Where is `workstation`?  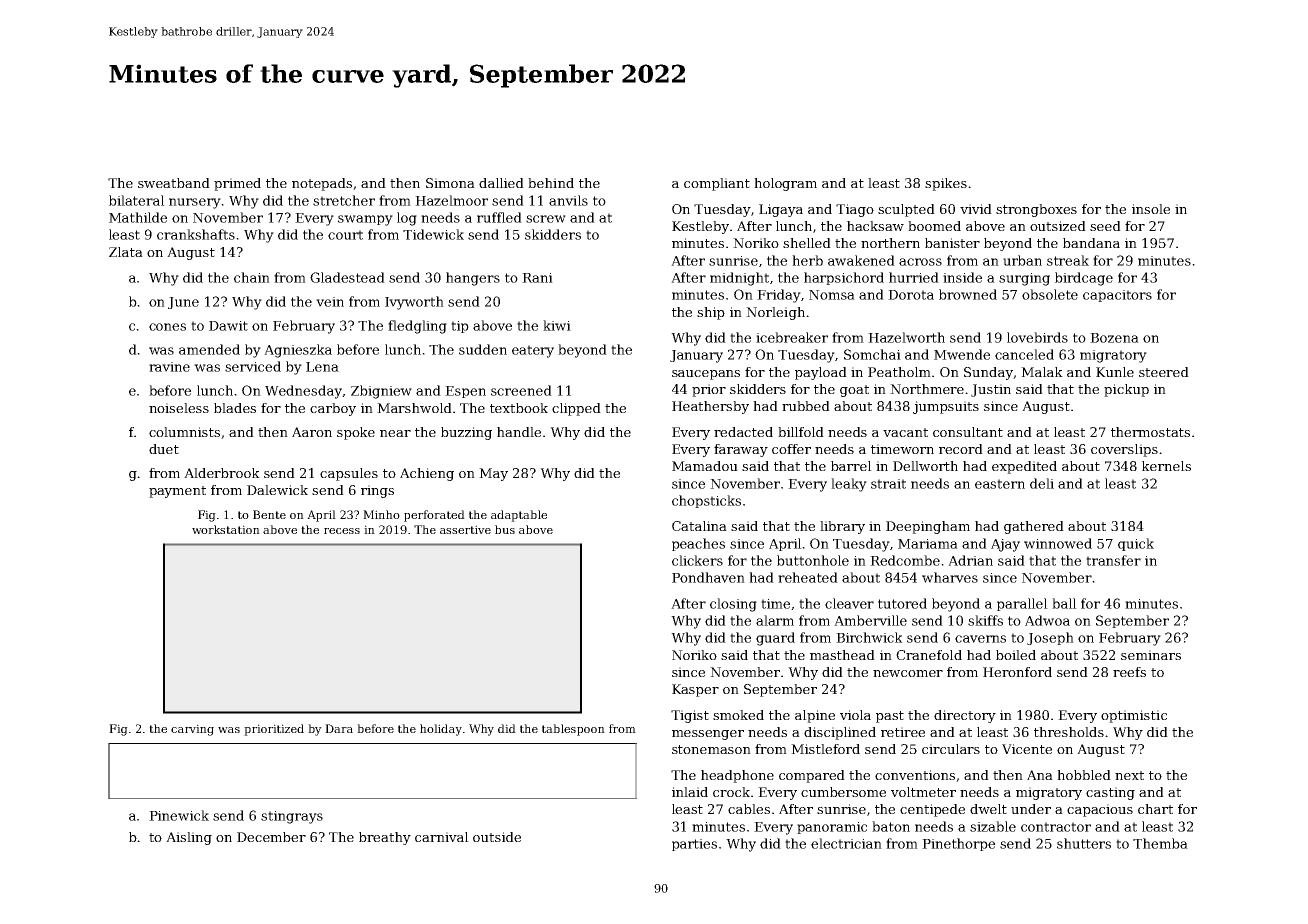 workstation is located at coordinates (226, 529).
